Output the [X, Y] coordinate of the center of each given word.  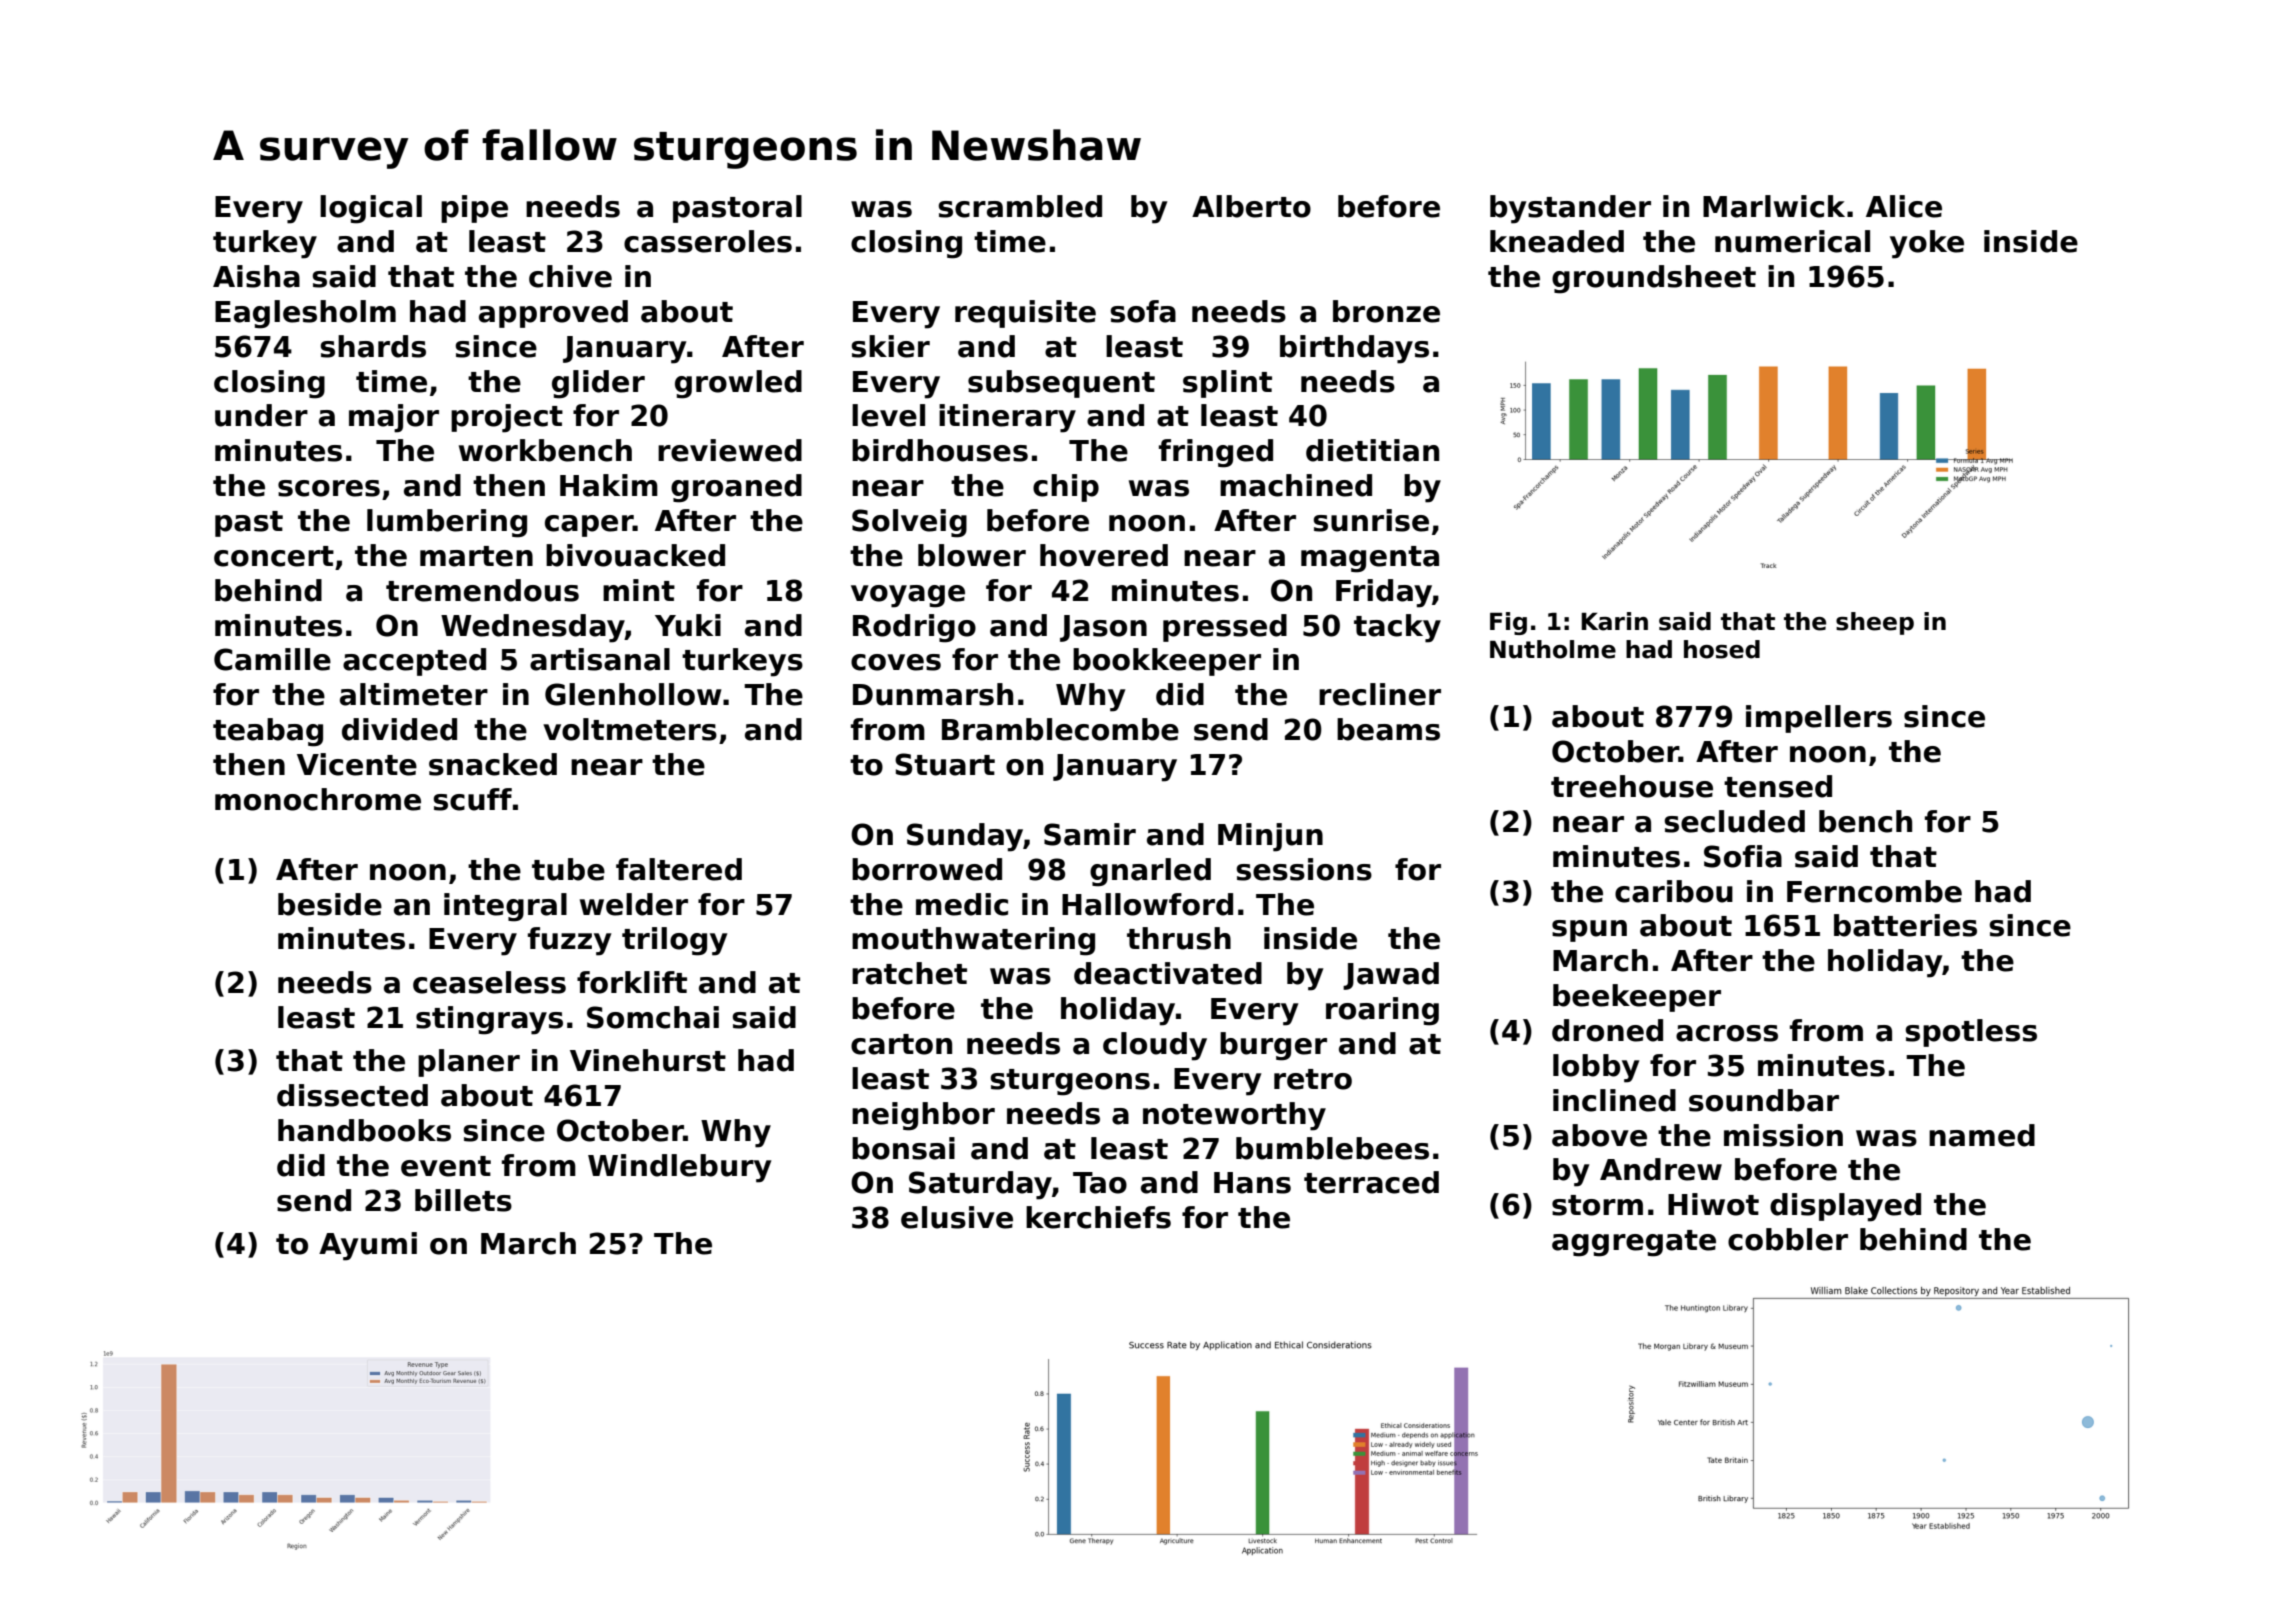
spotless [1971, 1033]
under [261, 415]
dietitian [1372, 450]
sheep [1875, 623]
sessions [1304, 869]
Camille [272, 659]
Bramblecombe [1060, 729]
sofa [1143, 311]
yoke [1927, 244]
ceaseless [489, 982]
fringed [1216, 453]
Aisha [256, 276]
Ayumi [368, 1246]
